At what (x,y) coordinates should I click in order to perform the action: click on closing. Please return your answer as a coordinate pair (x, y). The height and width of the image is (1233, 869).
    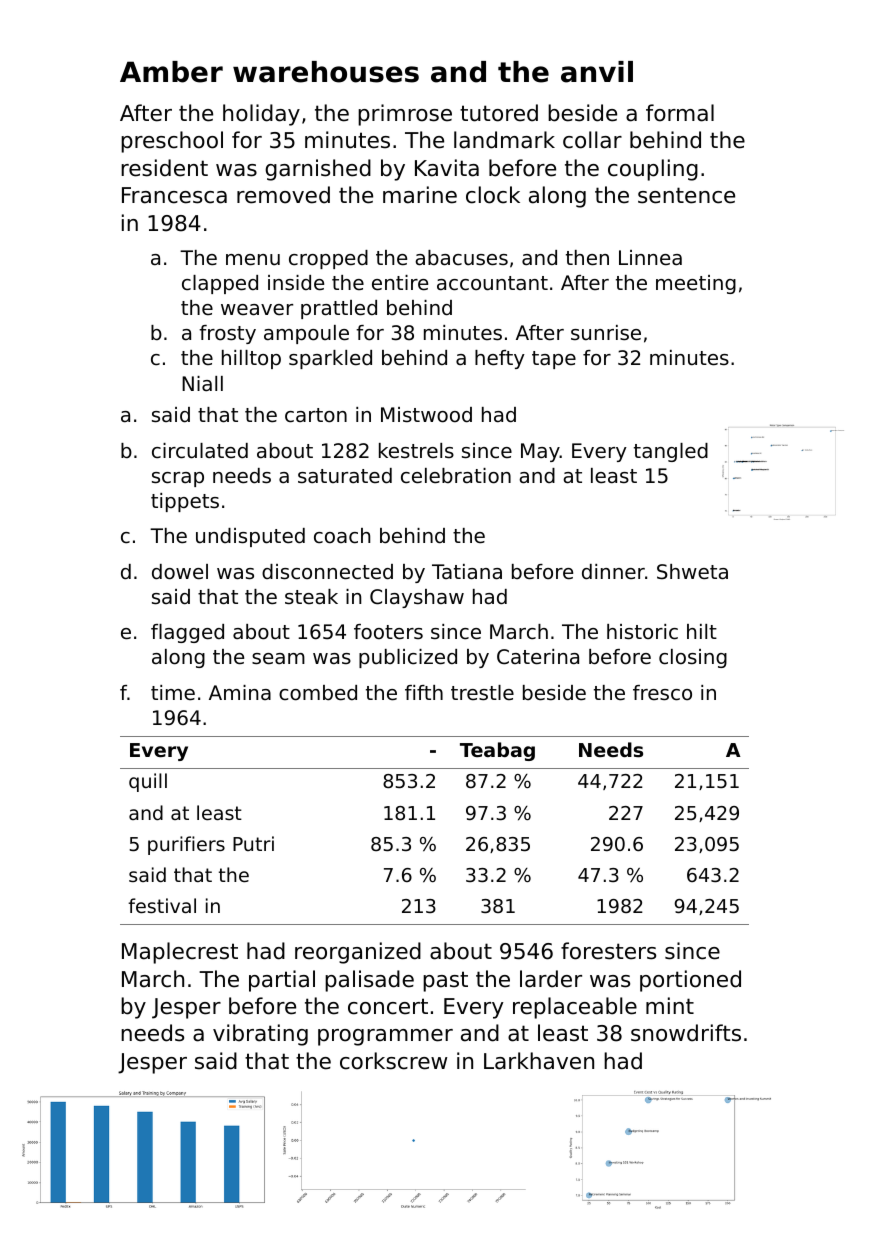
    Looking at the image, I should click on (693, 658).
